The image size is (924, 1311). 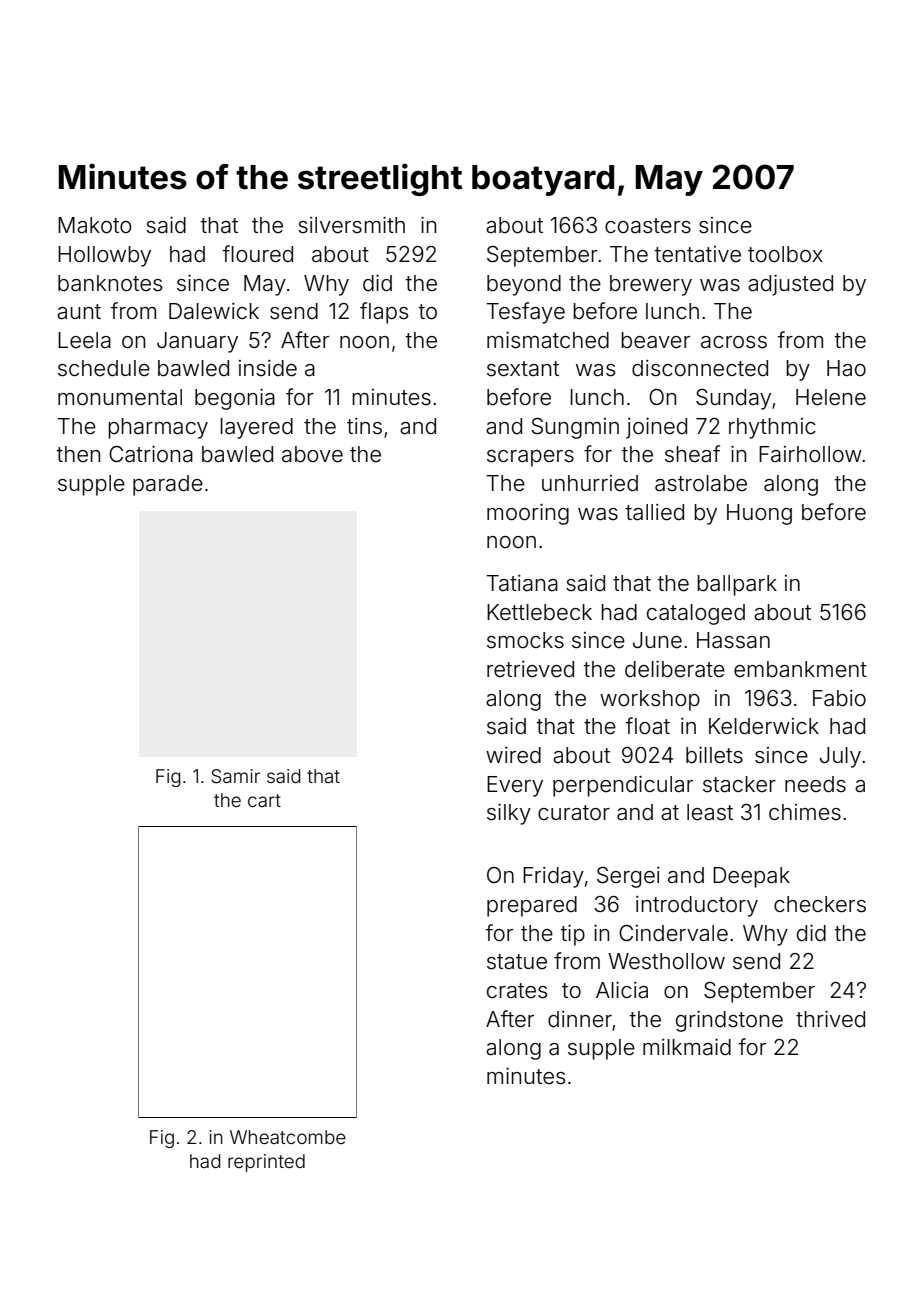 I want to click on deliberate, so click(x=675, y=669).
